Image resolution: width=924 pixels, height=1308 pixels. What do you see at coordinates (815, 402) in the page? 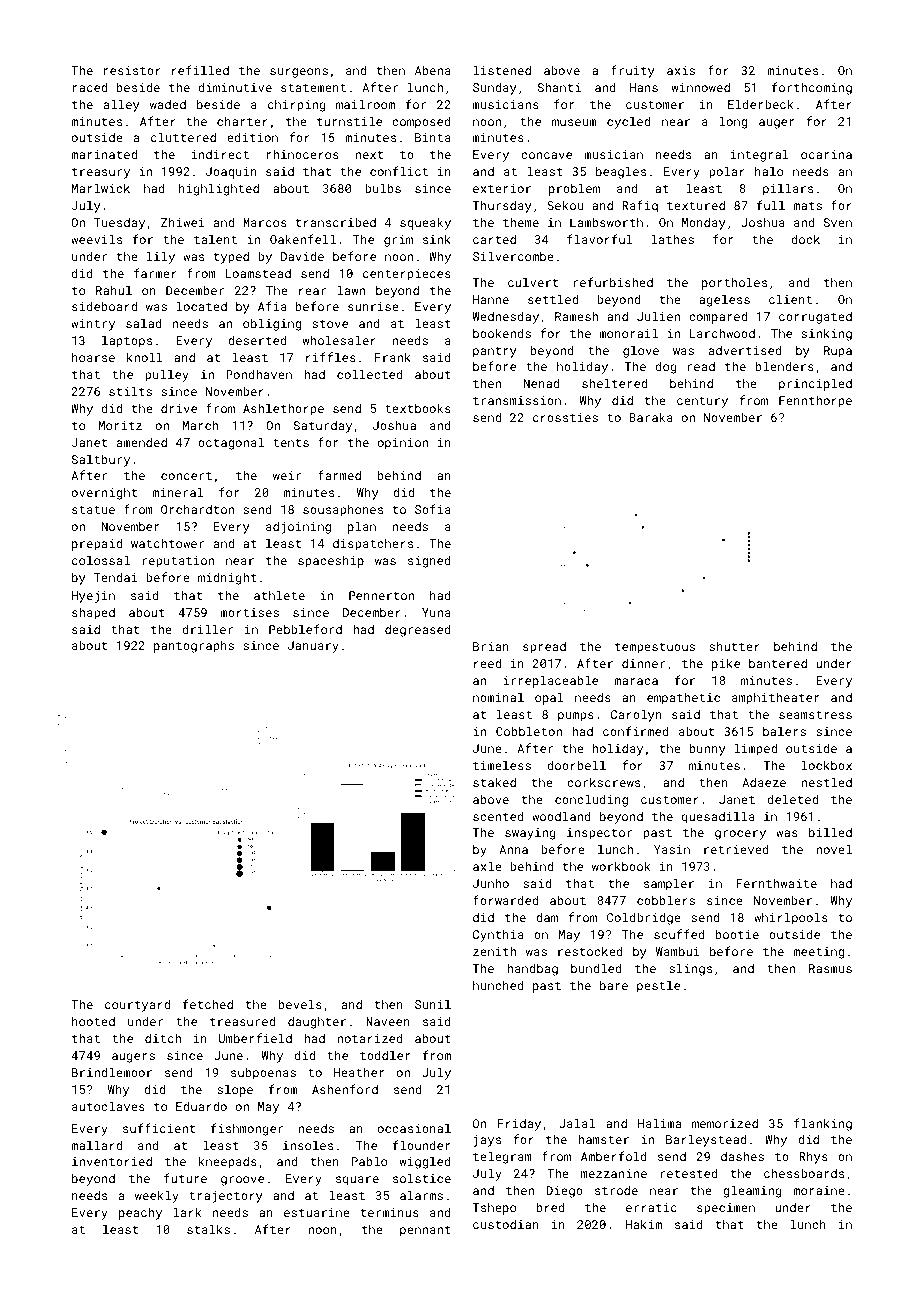
I see `Fennthorpe` at bounding box center [815, 402].
